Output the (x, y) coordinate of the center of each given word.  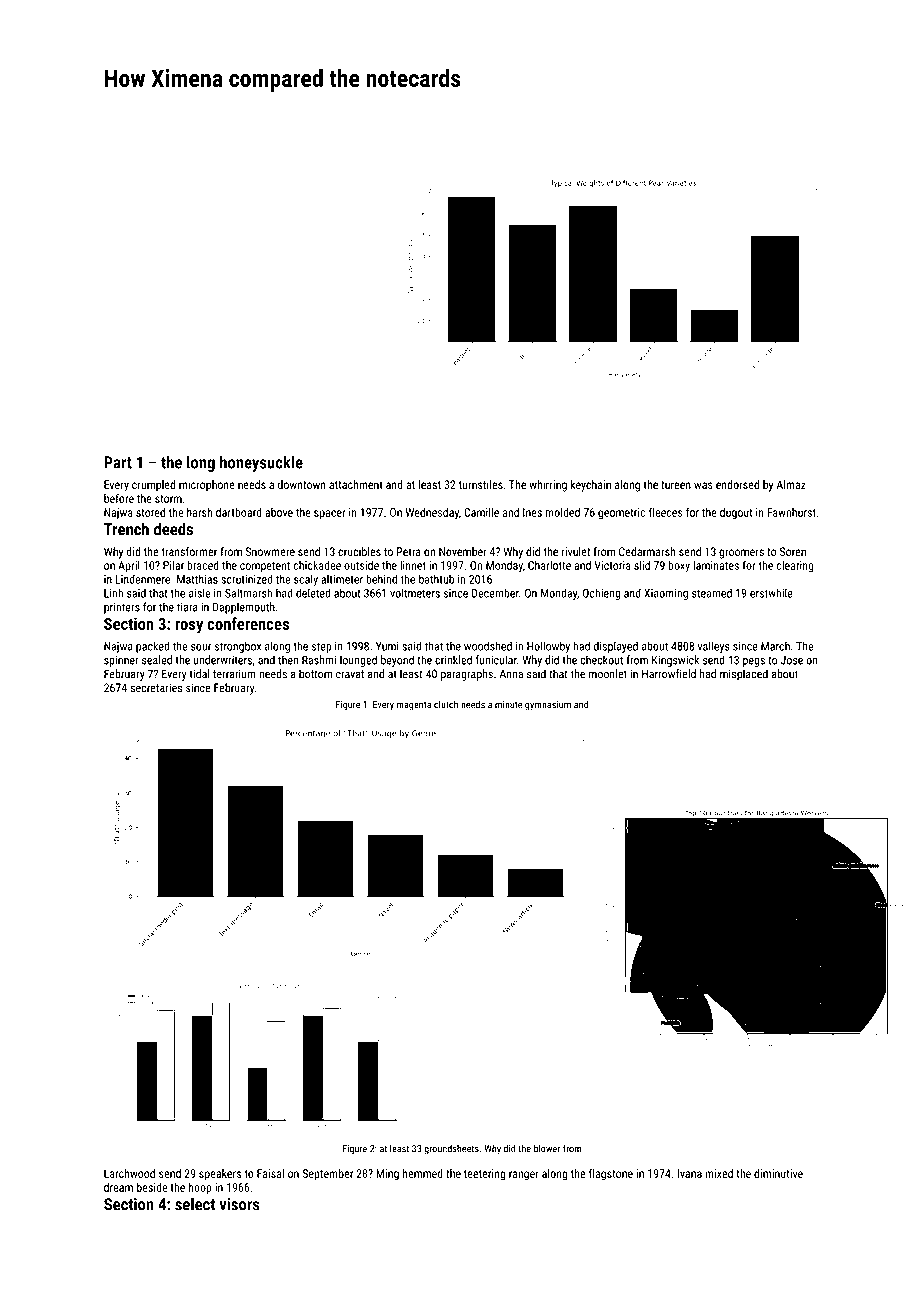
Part (118, 462)
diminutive (778, 1173)
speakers (220, 1175)
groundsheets (451, 1150)
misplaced (744, 675)
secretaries (156, 688)
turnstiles (481, 484)
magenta (414, 706)
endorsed (737, 484)
